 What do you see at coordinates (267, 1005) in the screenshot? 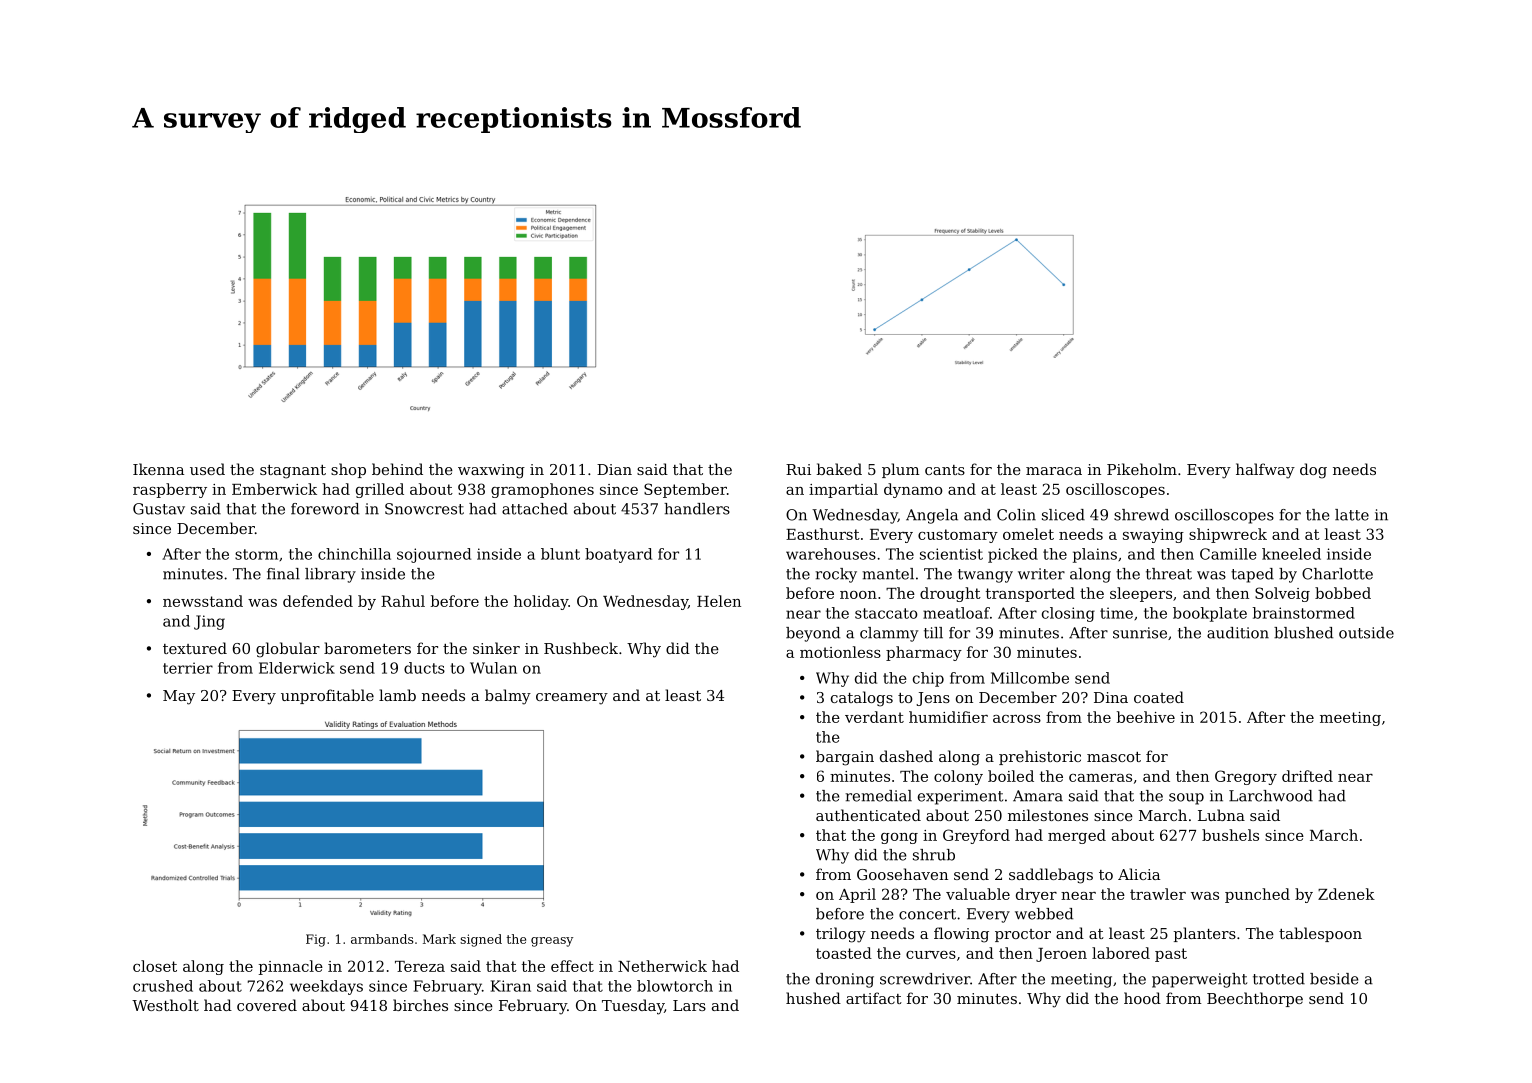
I see `covered` at bounding box center [267, 1005].
